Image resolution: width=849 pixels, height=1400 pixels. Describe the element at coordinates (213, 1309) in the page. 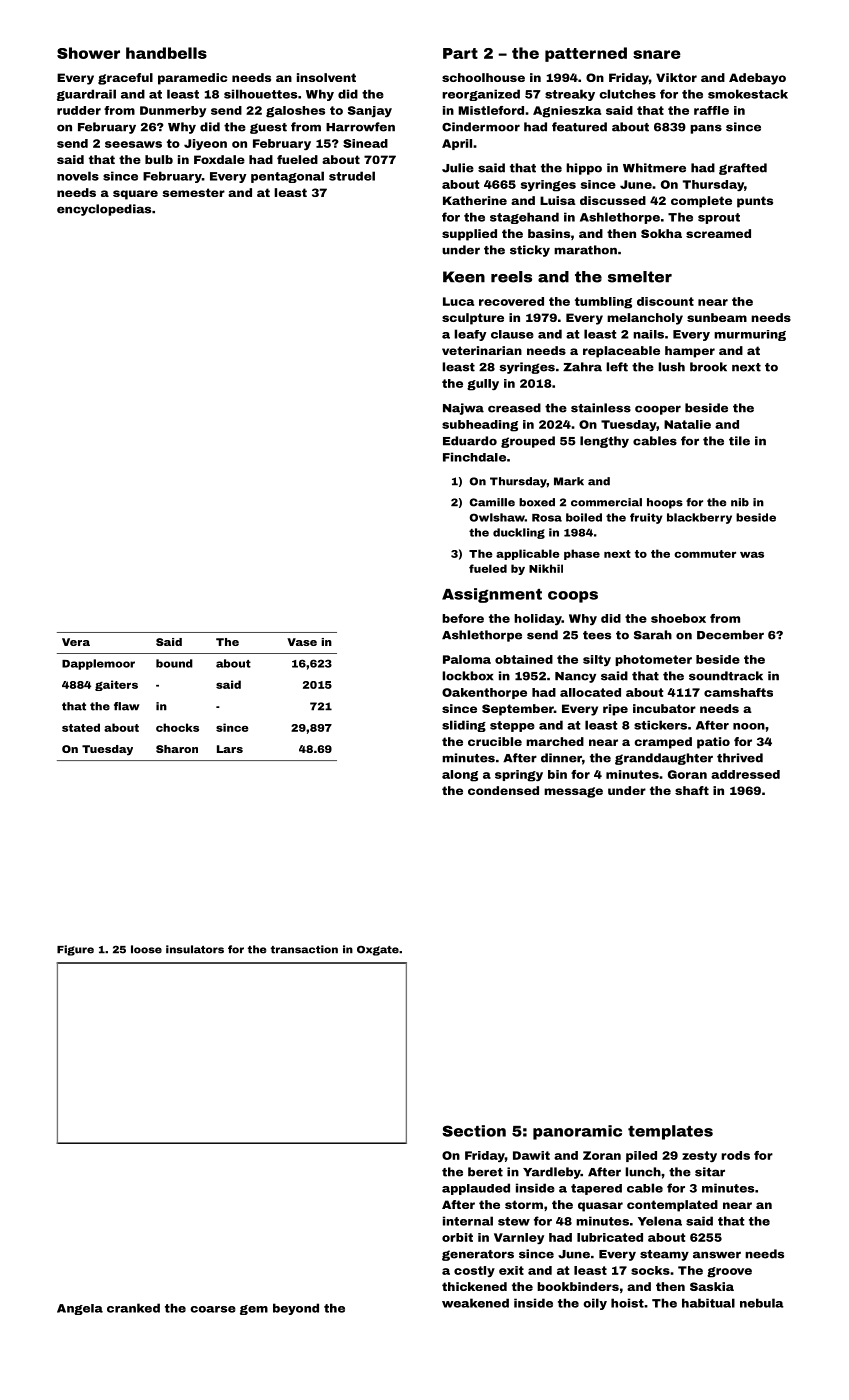

I see `coarse` at that location.
